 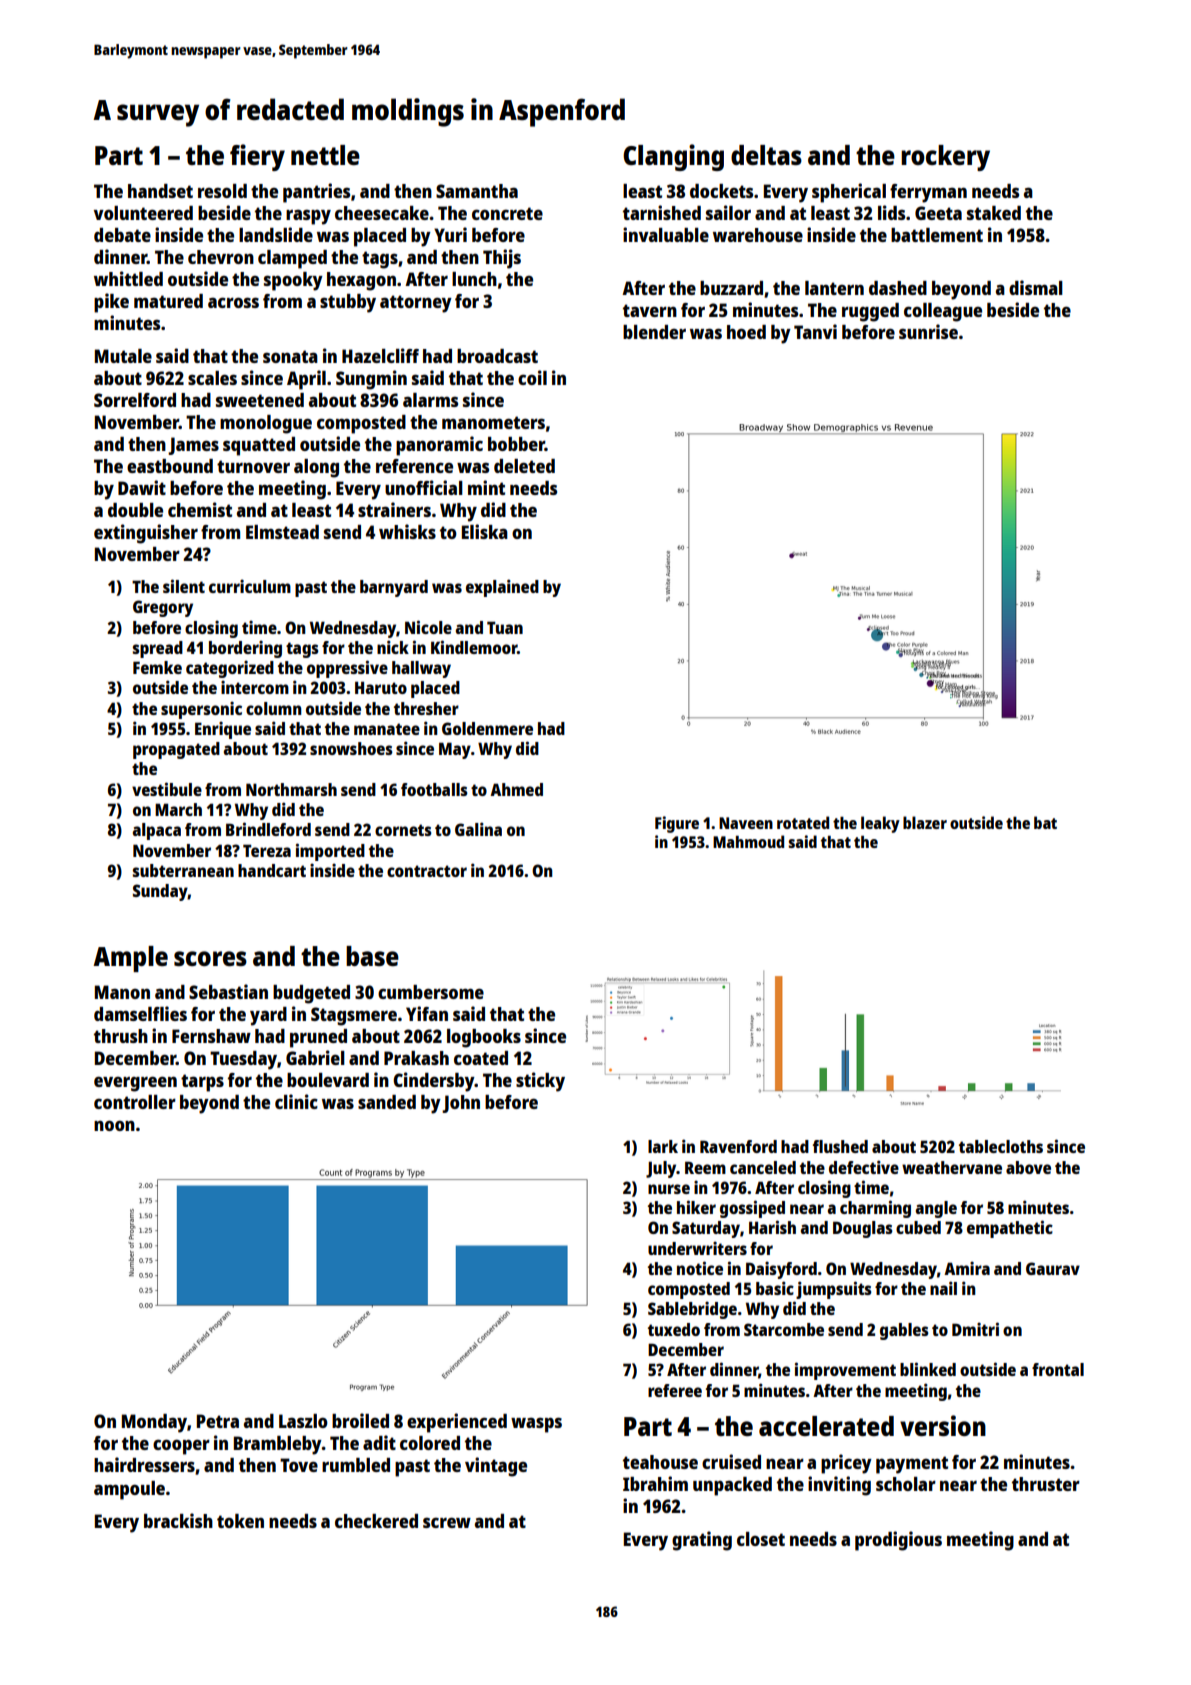 What do you see at coordinates (157, 667) in the page?
I see `Femke` at bounding box center [157, 667].
